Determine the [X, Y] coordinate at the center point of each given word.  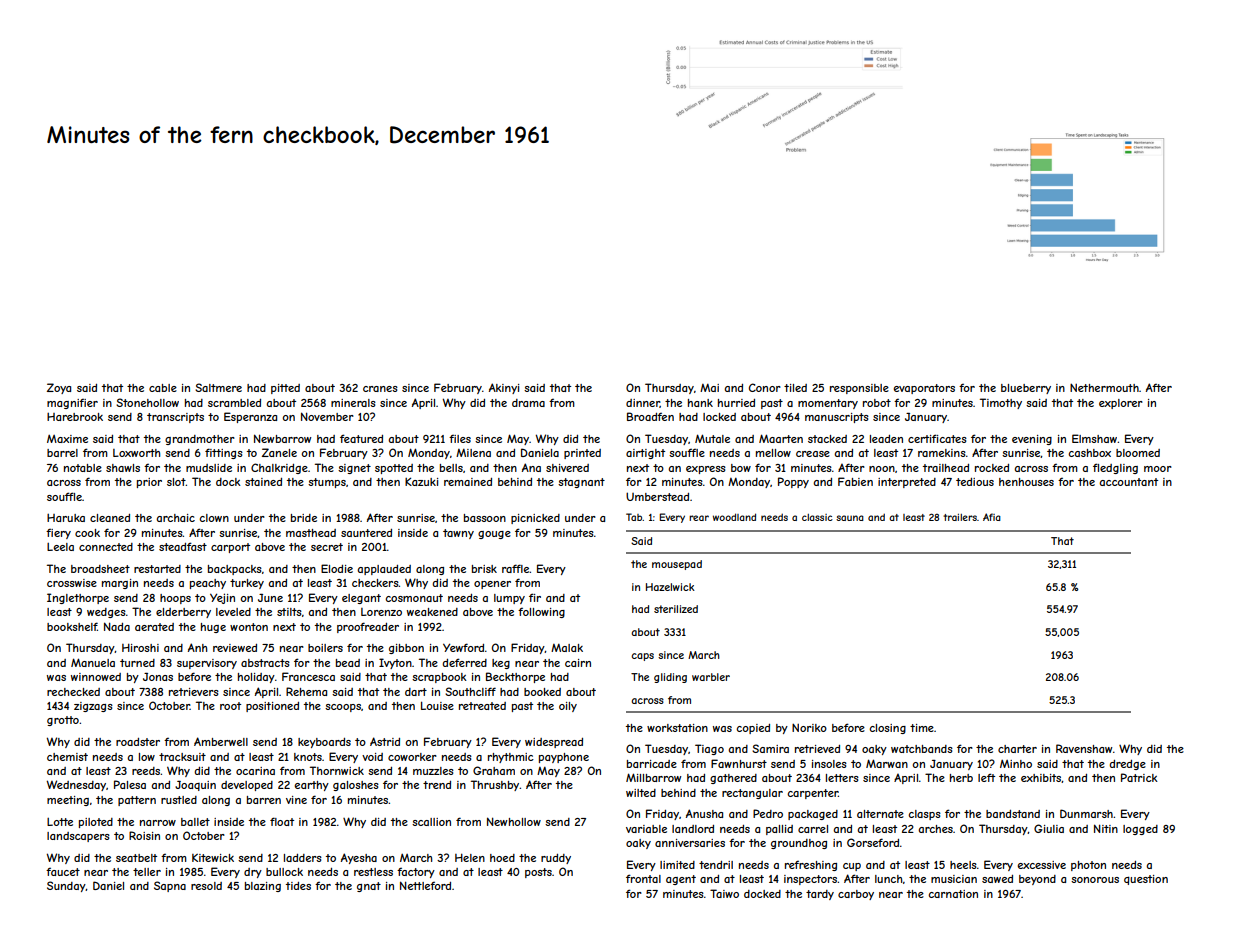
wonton [249, 627]
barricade [652, 764]
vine [296, 800]
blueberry [1026, 389]
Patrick [1139, 777]
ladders [303, 858]
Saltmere [218, 387]
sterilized [676, 609]
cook [87, 533]
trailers [960, 517]
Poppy [793, 482]
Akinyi [504, 388]
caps [642, 657]
